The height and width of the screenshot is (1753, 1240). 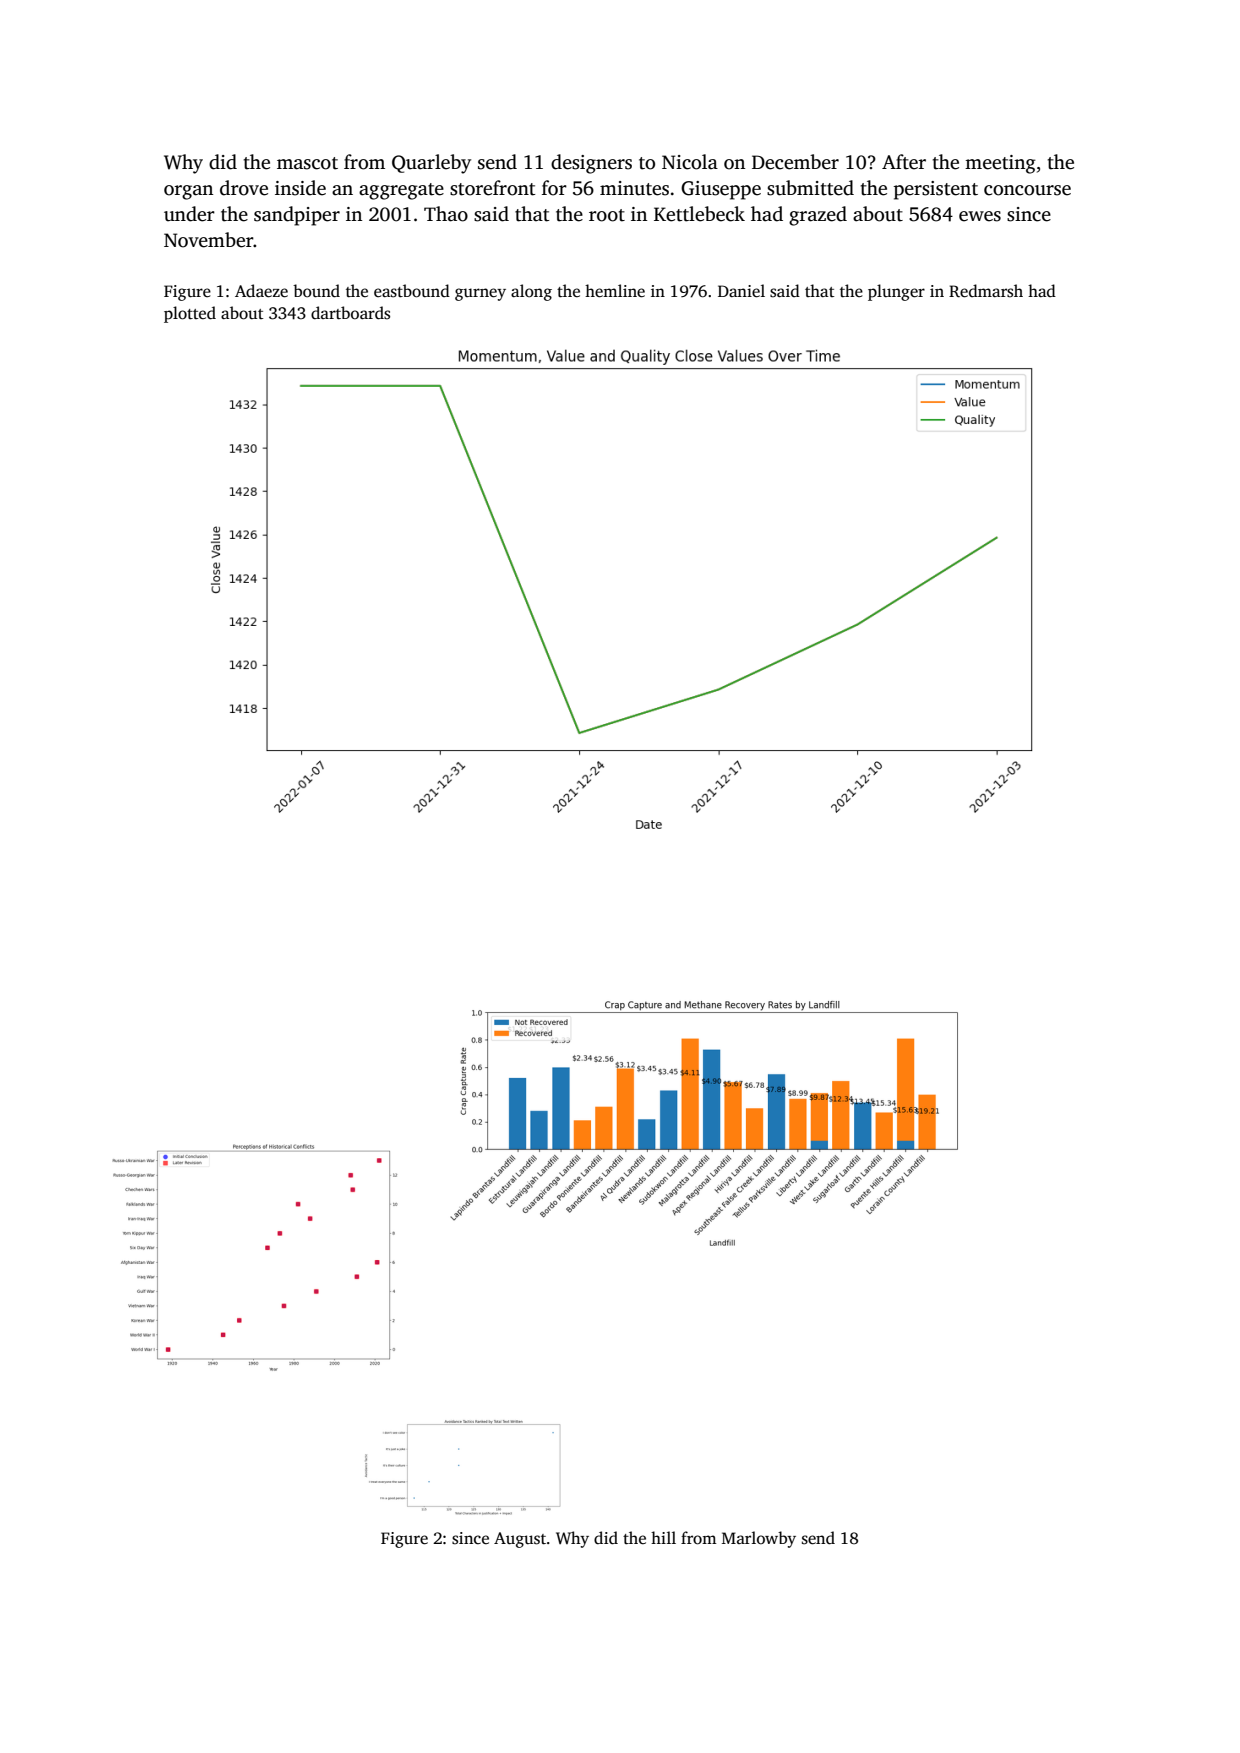 I want to click on along, so click(x=531, y=292).
